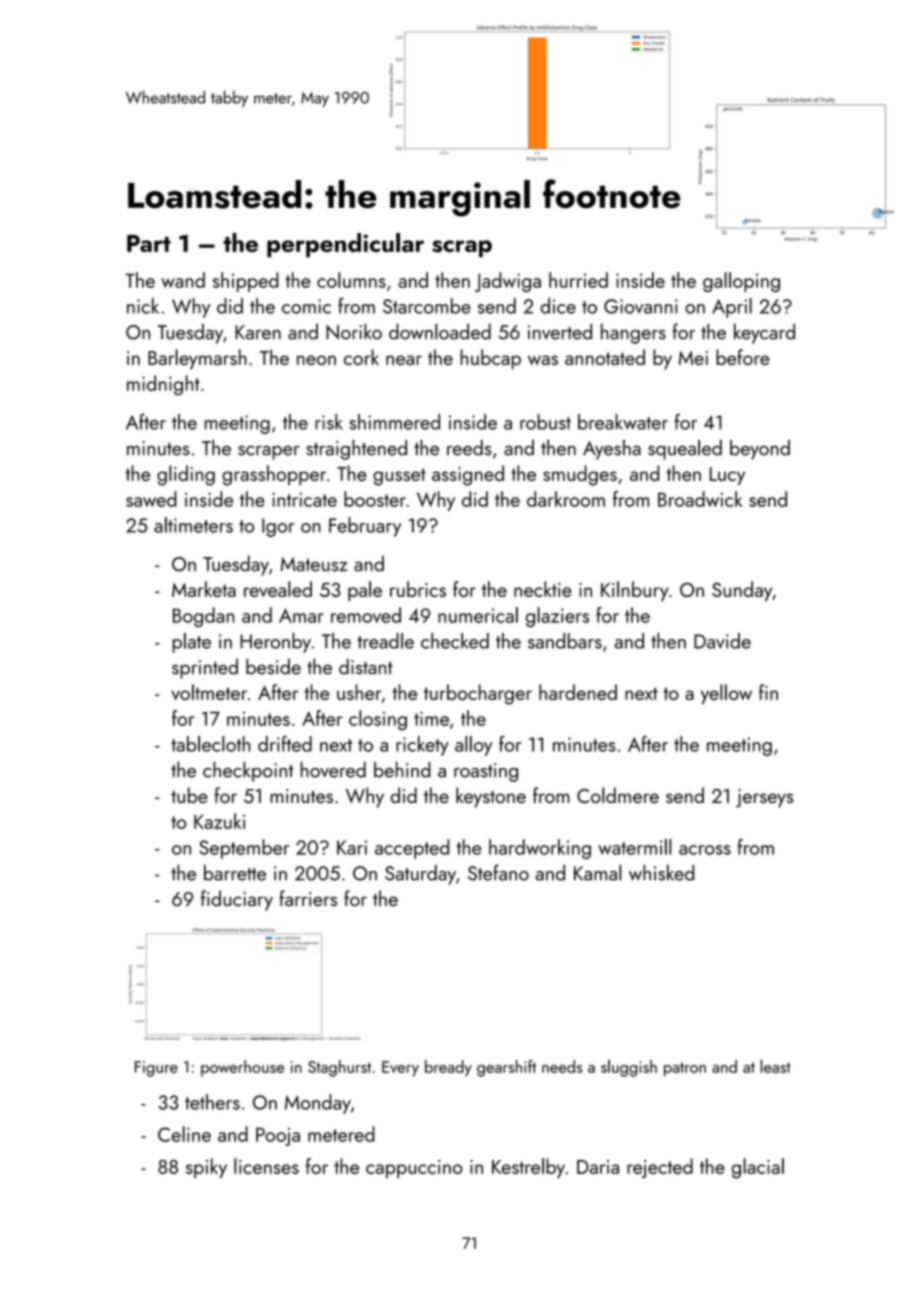  I want to click on least, so click(775, 1066).
